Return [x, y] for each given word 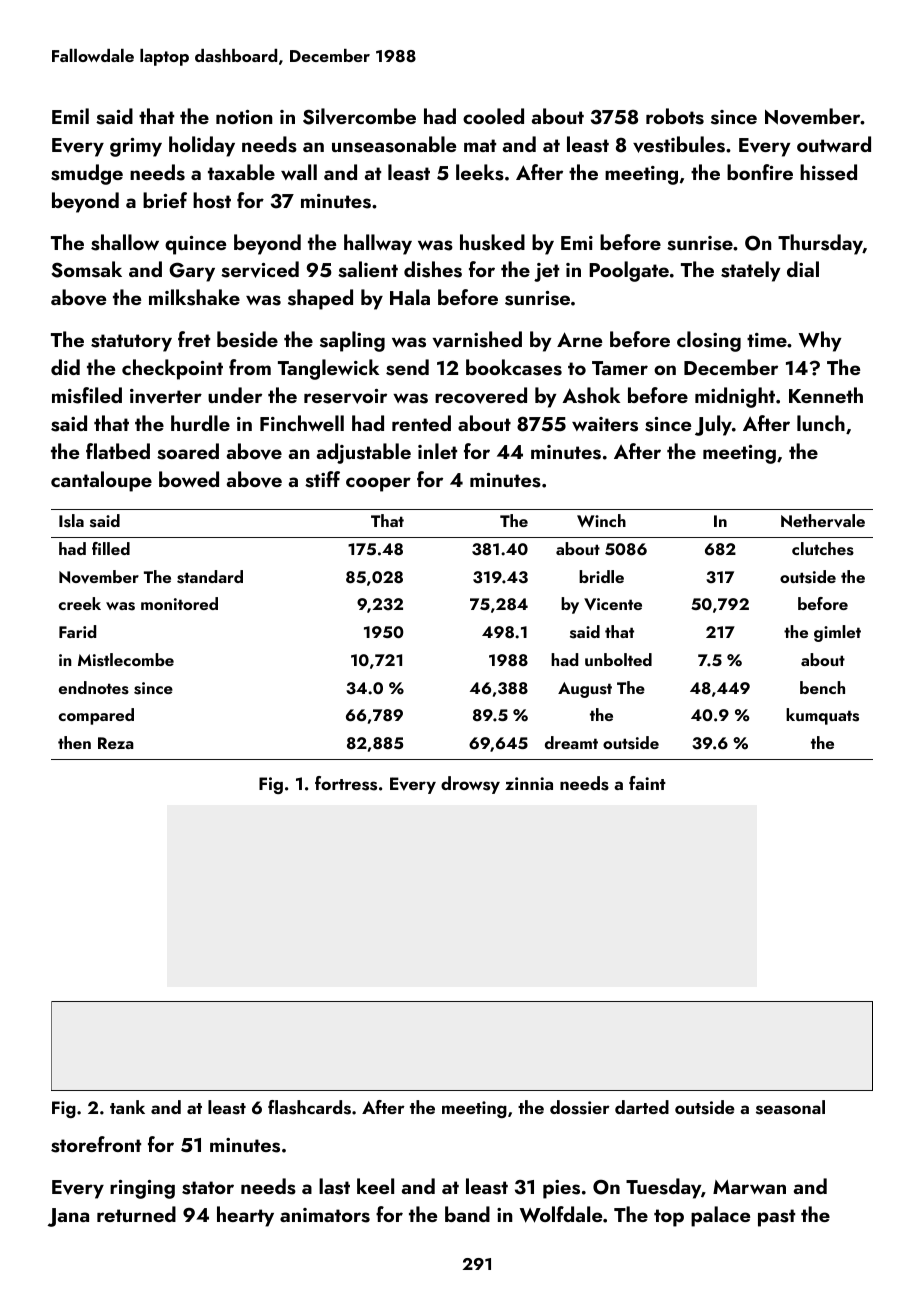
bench [822, 687]
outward [834, 144]
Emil [70, 116]
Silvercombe [359, 116]
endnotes [94, 688]
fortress [346, 783]
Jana [68, 1217]
